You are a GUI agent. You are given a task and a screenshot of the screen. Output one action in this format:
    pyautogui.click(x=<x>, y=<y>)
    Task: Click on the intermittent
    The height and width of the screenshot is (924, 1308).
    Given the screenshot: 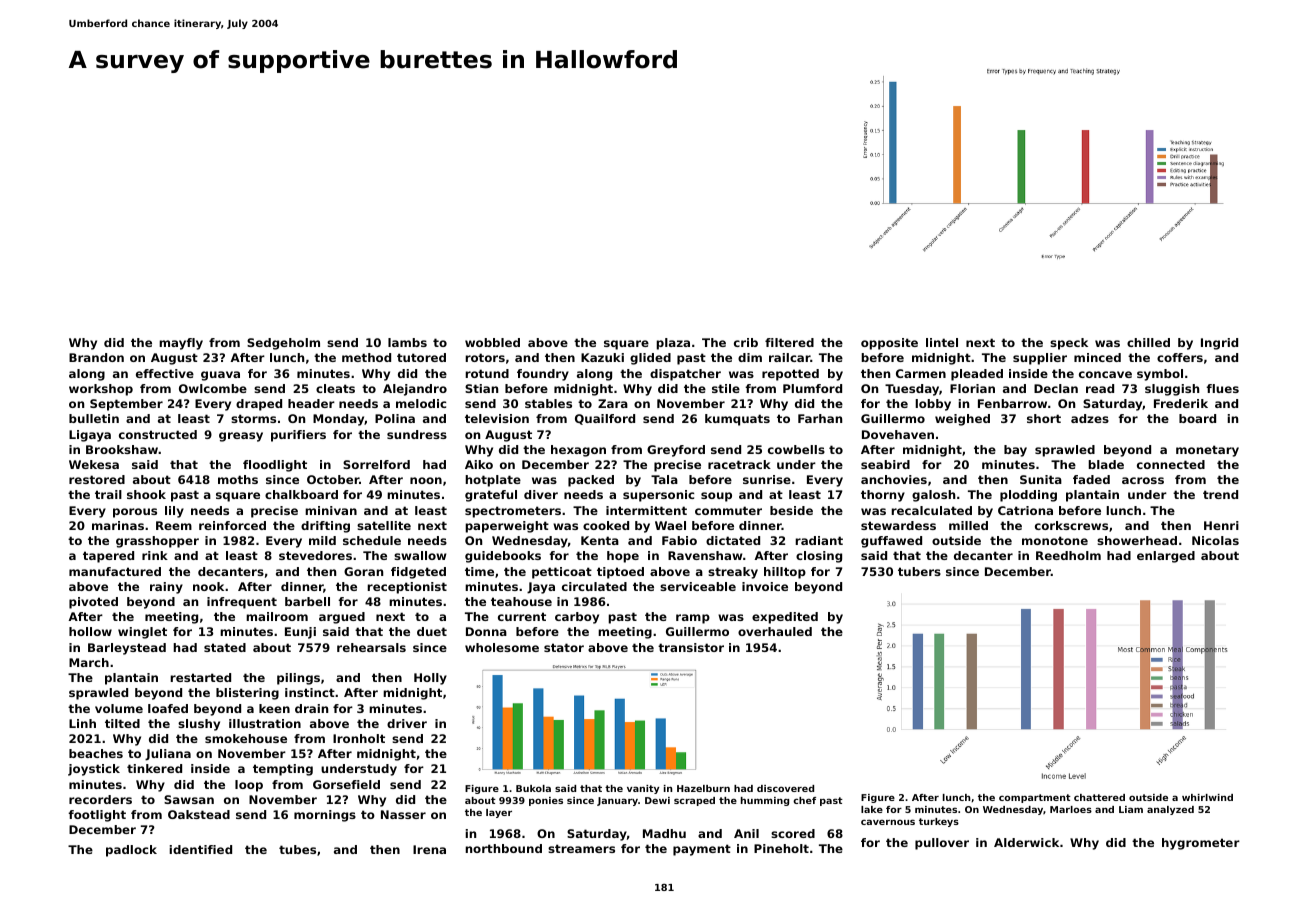 What is the action you would take?
    pyautogui.click(x=646, y=510)
